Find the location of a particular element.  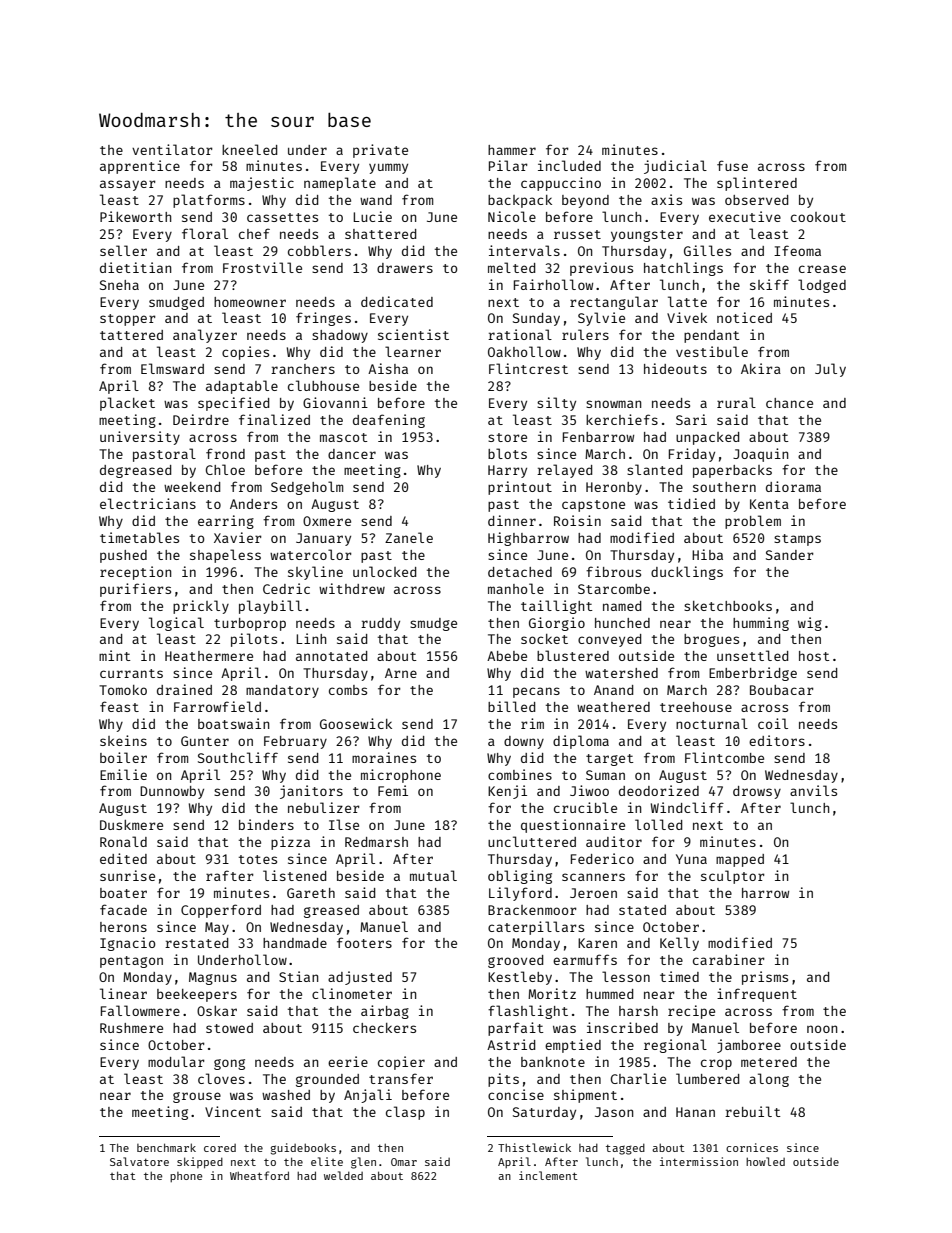

relayed is located at coordinates (564, 471).
